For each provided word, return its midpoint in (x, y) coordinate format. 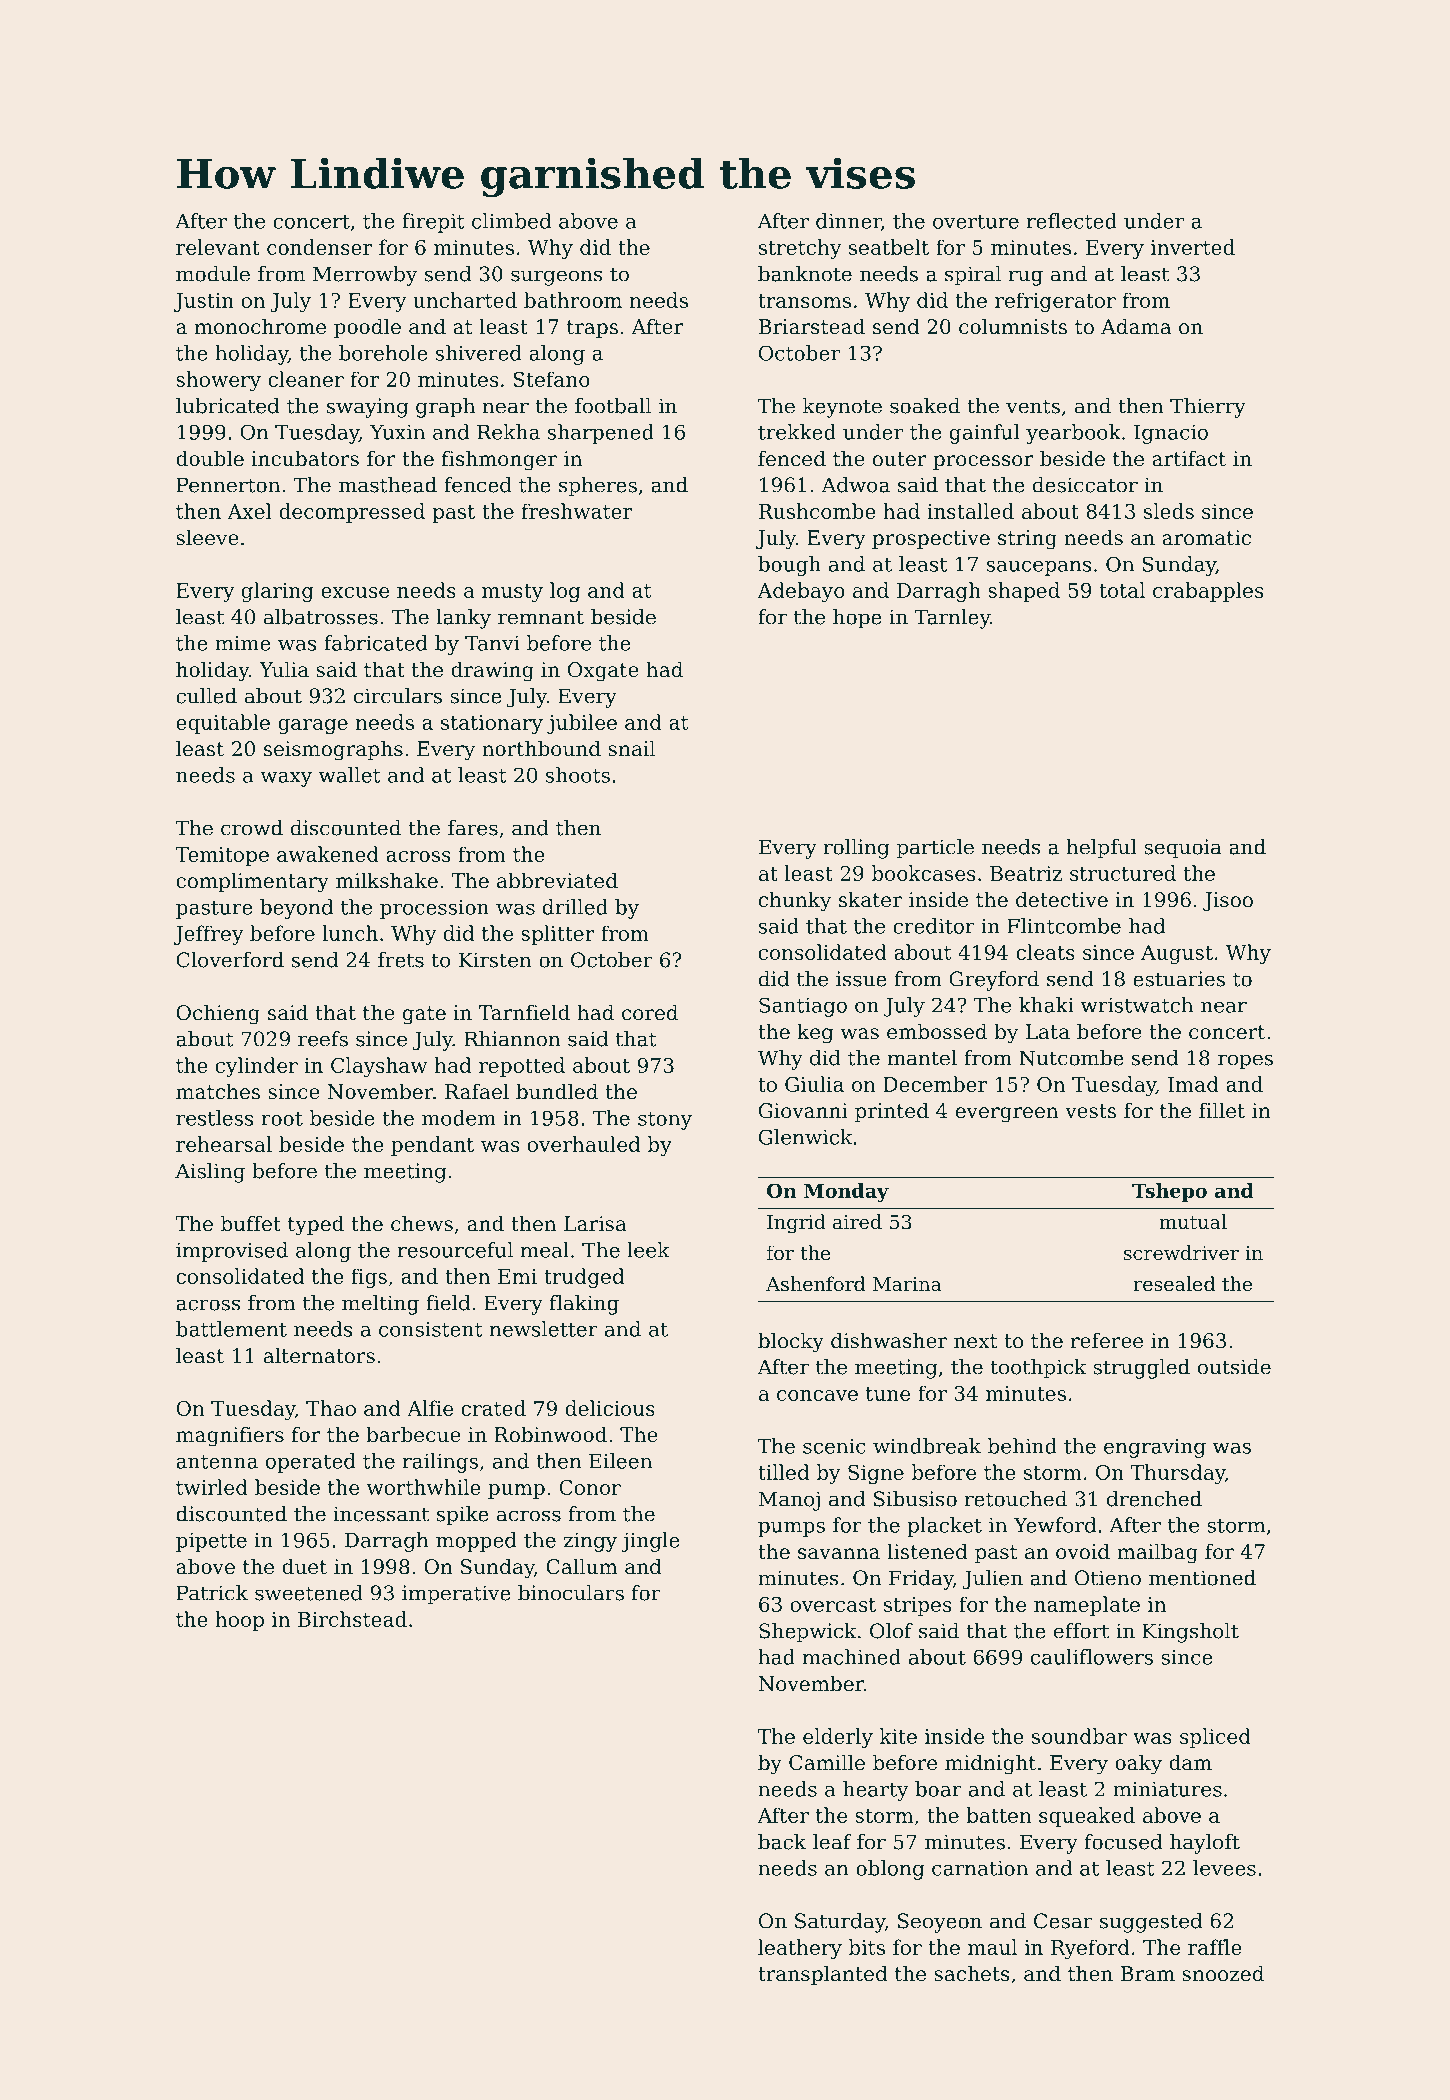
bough (789, 566)
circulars (398, 696)
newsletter (543, 1329)
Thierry (1208, 408)
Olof (891, 1631)
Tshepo (1169, 1192)
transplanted (823, 1975)
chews (422, 1223)
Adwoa (855, 485)
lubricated (227, 406)
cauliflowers (1092, 1657)
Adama (1136, 326)
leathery (800, 1949)
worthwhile (424, 1487)
